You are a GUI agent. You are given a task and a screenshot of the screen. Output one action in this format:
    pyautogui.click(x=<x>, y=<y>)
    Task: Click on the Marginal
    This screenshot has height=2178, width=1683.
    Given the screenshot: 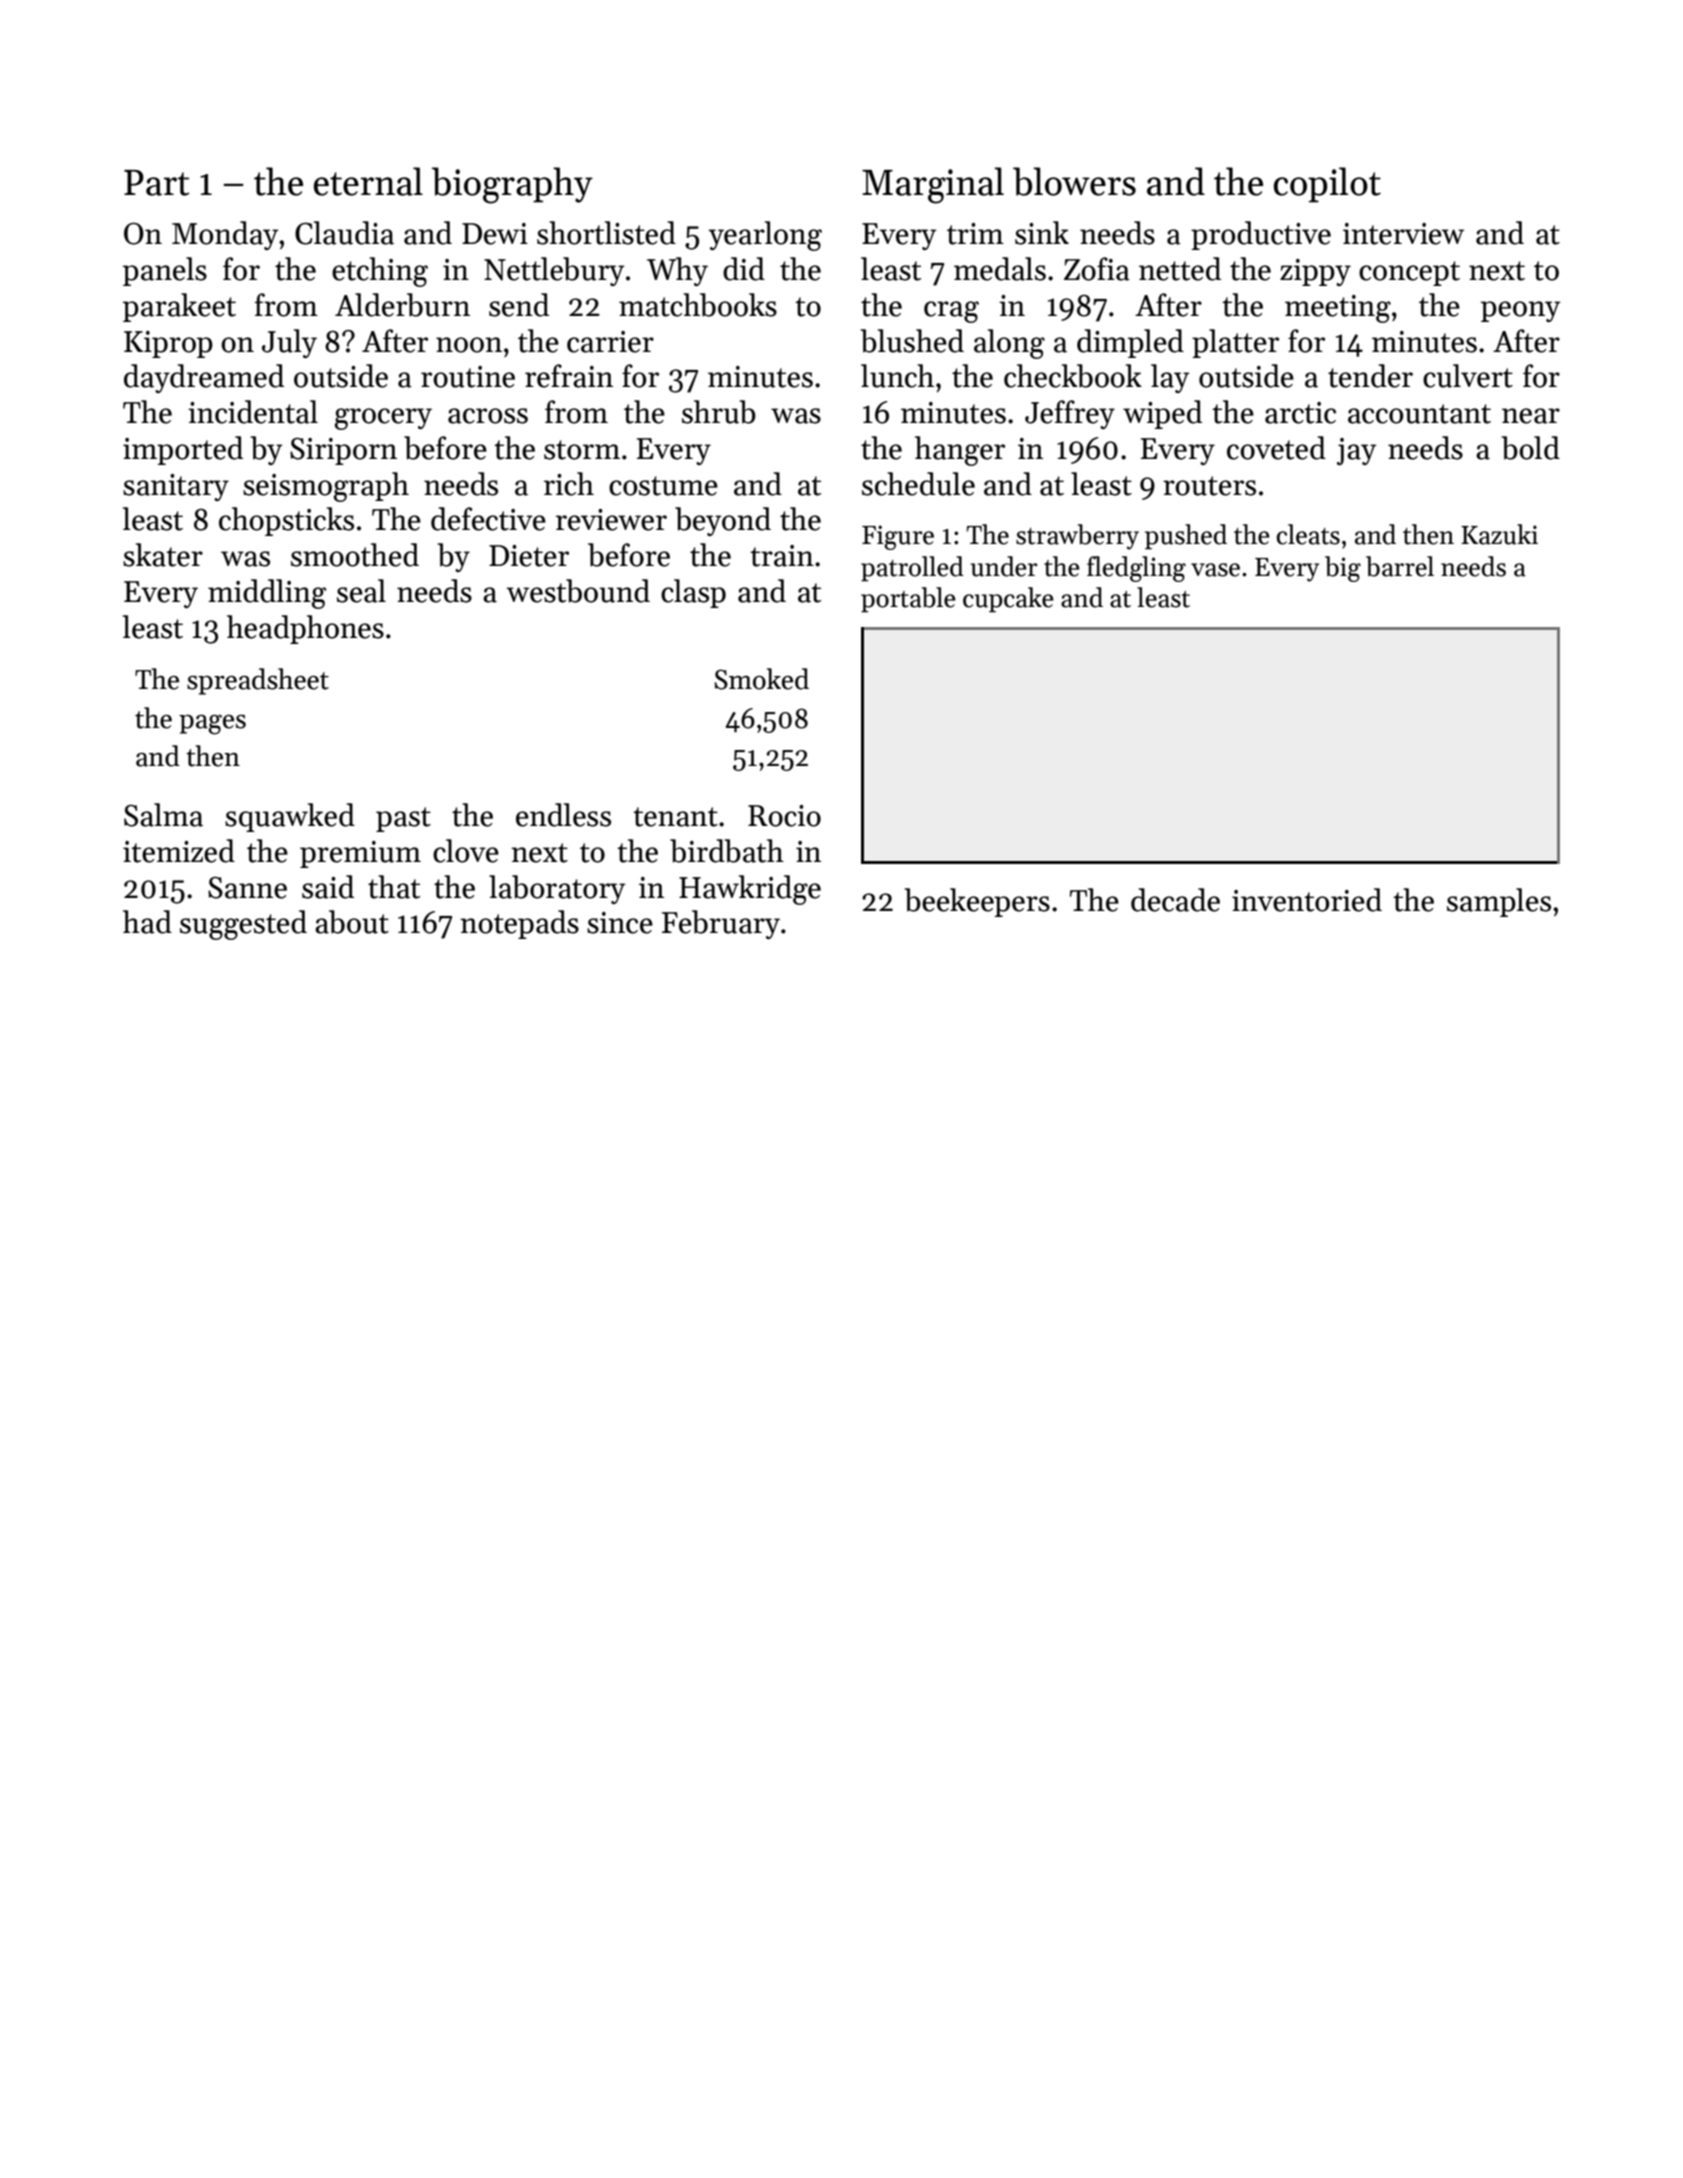 What is the action you would take?
    pyautogui.click(x=933, y=185)
